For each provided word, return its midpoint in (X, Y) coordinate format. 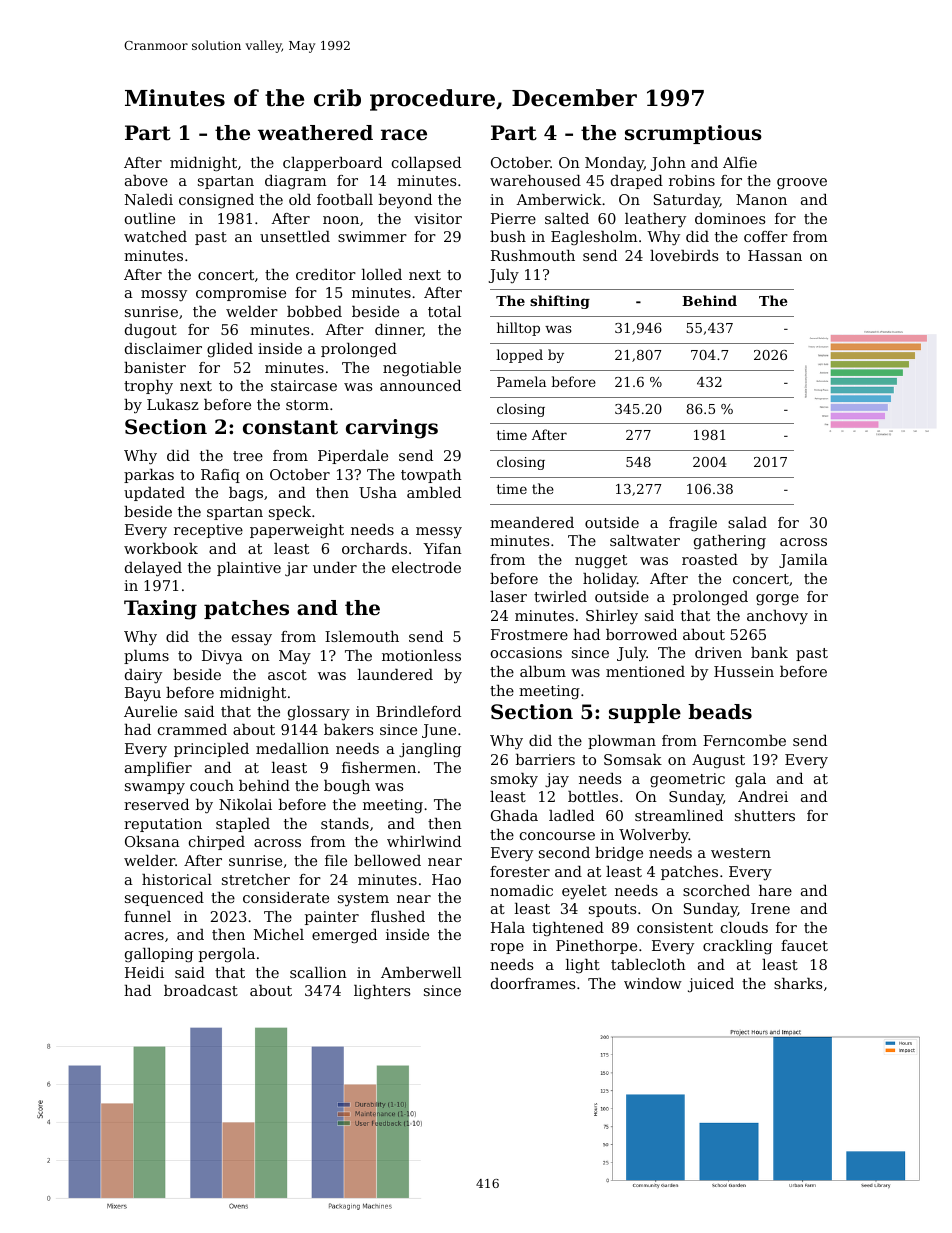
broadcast (201, 990)
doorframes (533, 983)
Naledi (149, 199)
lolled (382, 274)
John (668, 164)
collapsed (426, 164)
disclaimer (163, 348)
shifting (560, 302)
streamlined (679, 815)
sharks (798, 983)
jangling (430, 750)
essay (252, 640)
